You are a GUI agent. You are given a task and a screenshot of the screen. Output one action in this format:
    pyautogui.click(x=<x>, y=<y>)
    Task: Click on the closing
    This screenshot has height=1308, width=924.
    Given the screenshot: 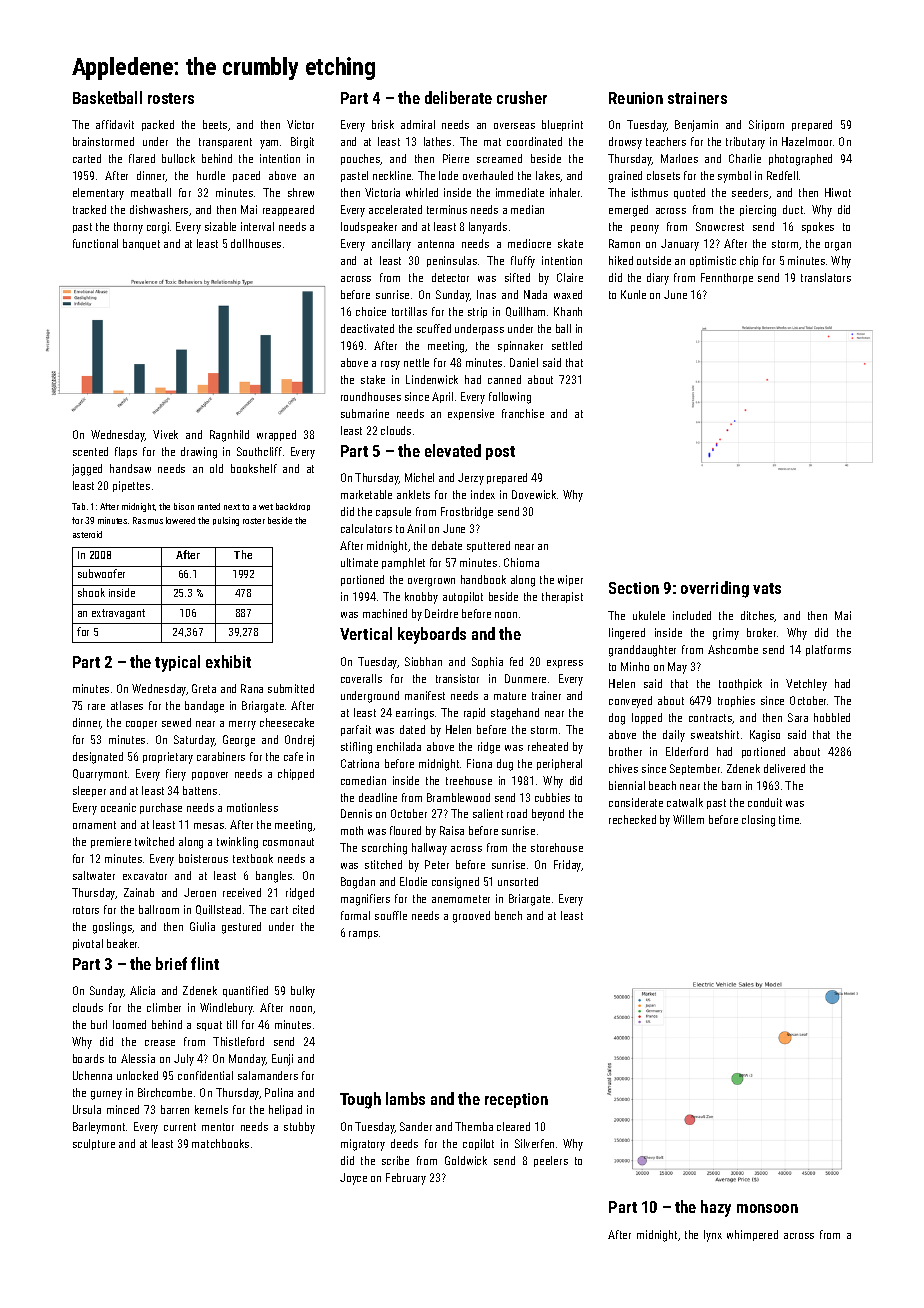 What is the action you would take?
    pyautogui.click(x=758, y=821)
